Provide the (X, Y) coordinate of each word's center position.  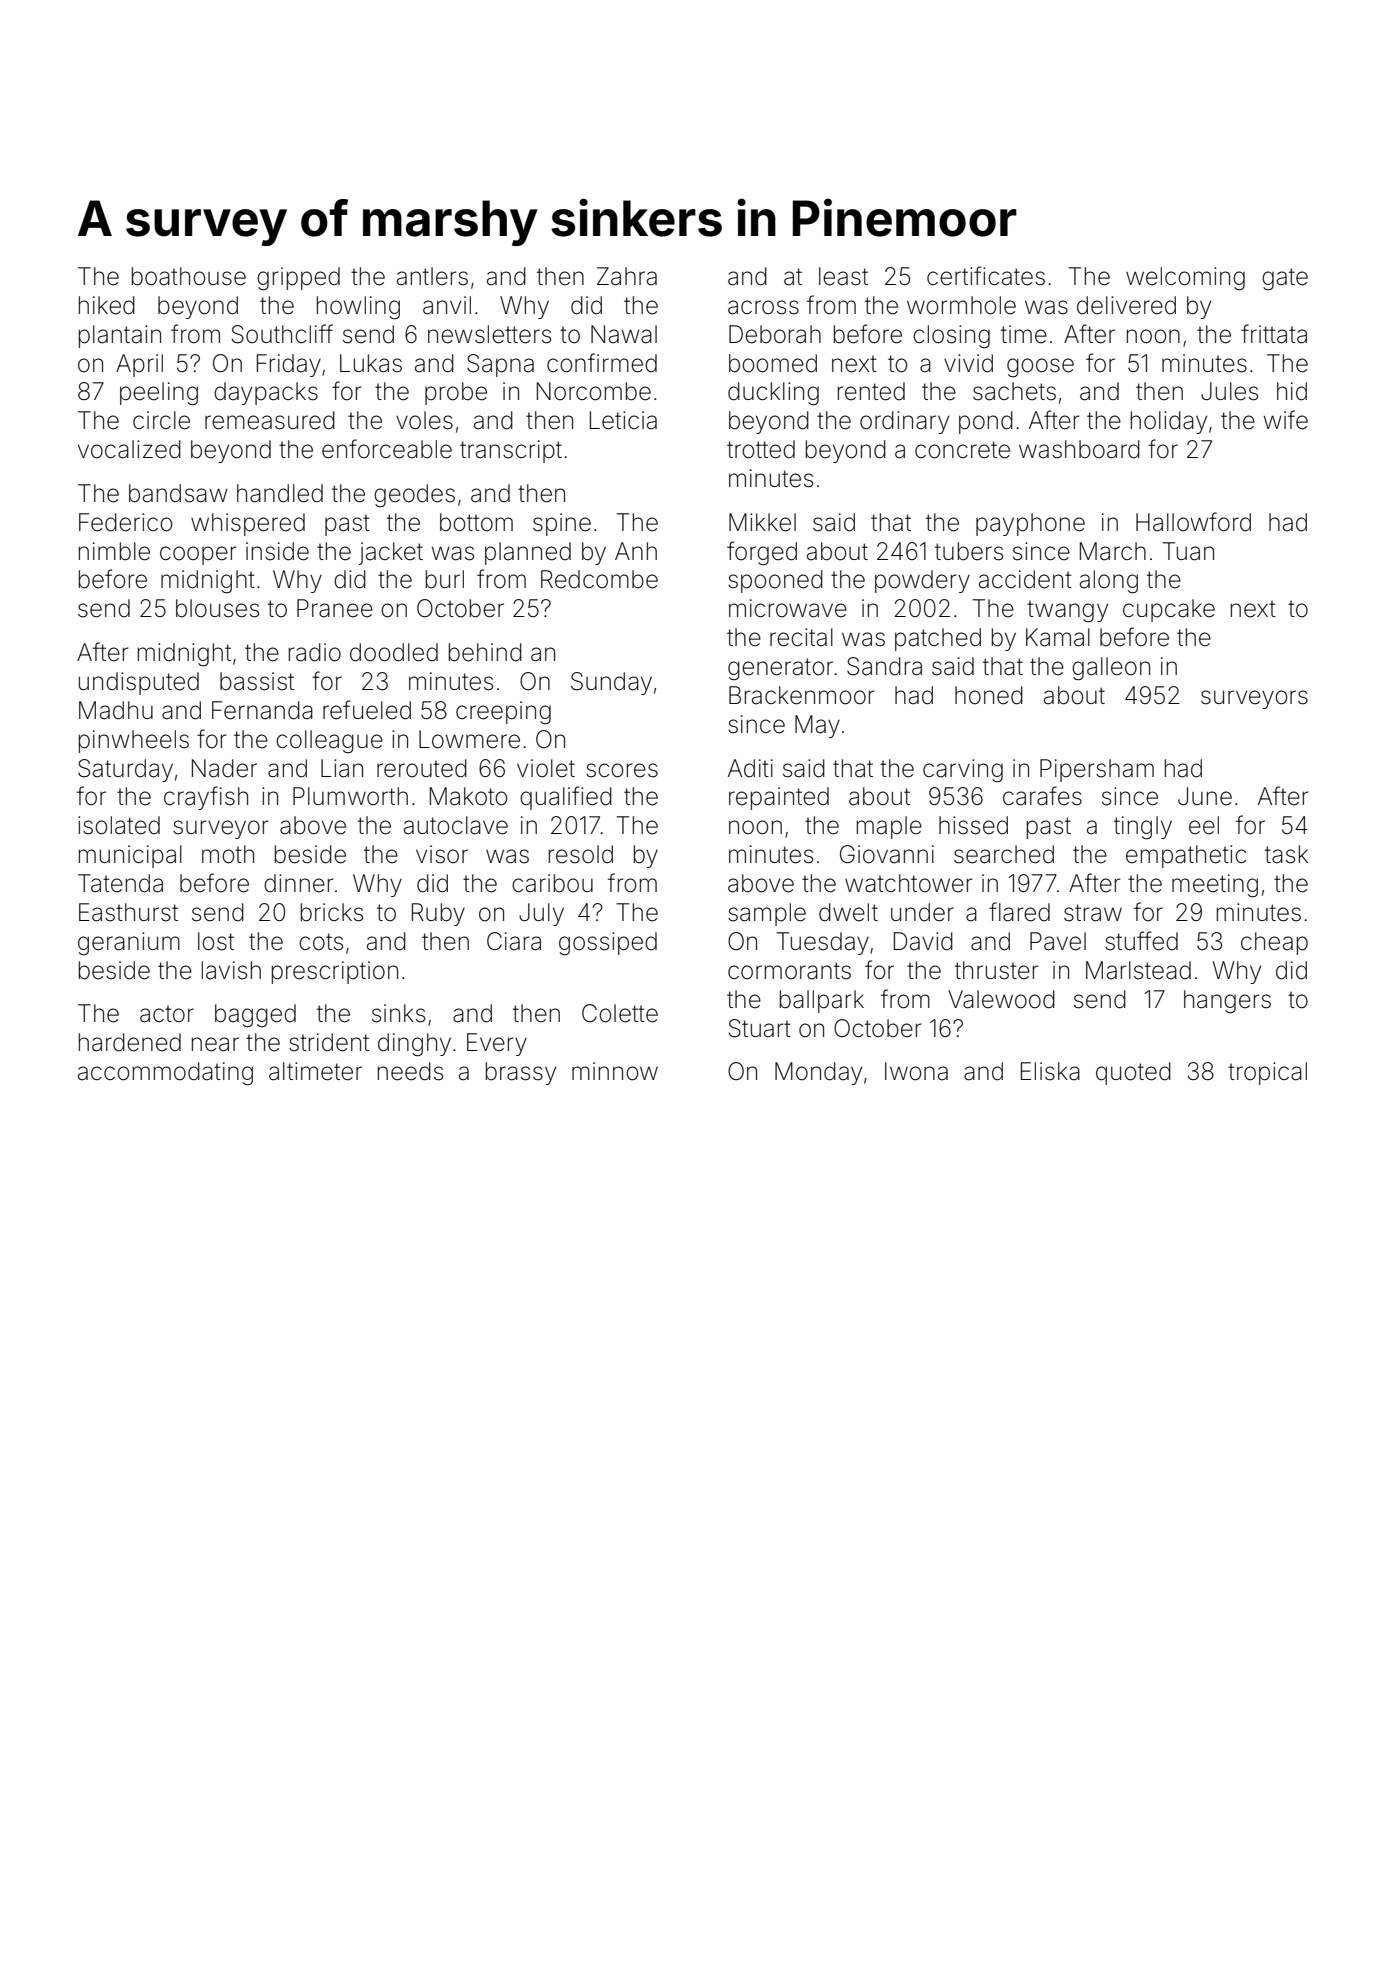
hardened (130, 1042)
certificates (986, 276)
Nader (224, 768)
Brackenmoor (801, 695)
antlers (432, 276)
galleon (1111, 669)
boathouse (189, 276)
